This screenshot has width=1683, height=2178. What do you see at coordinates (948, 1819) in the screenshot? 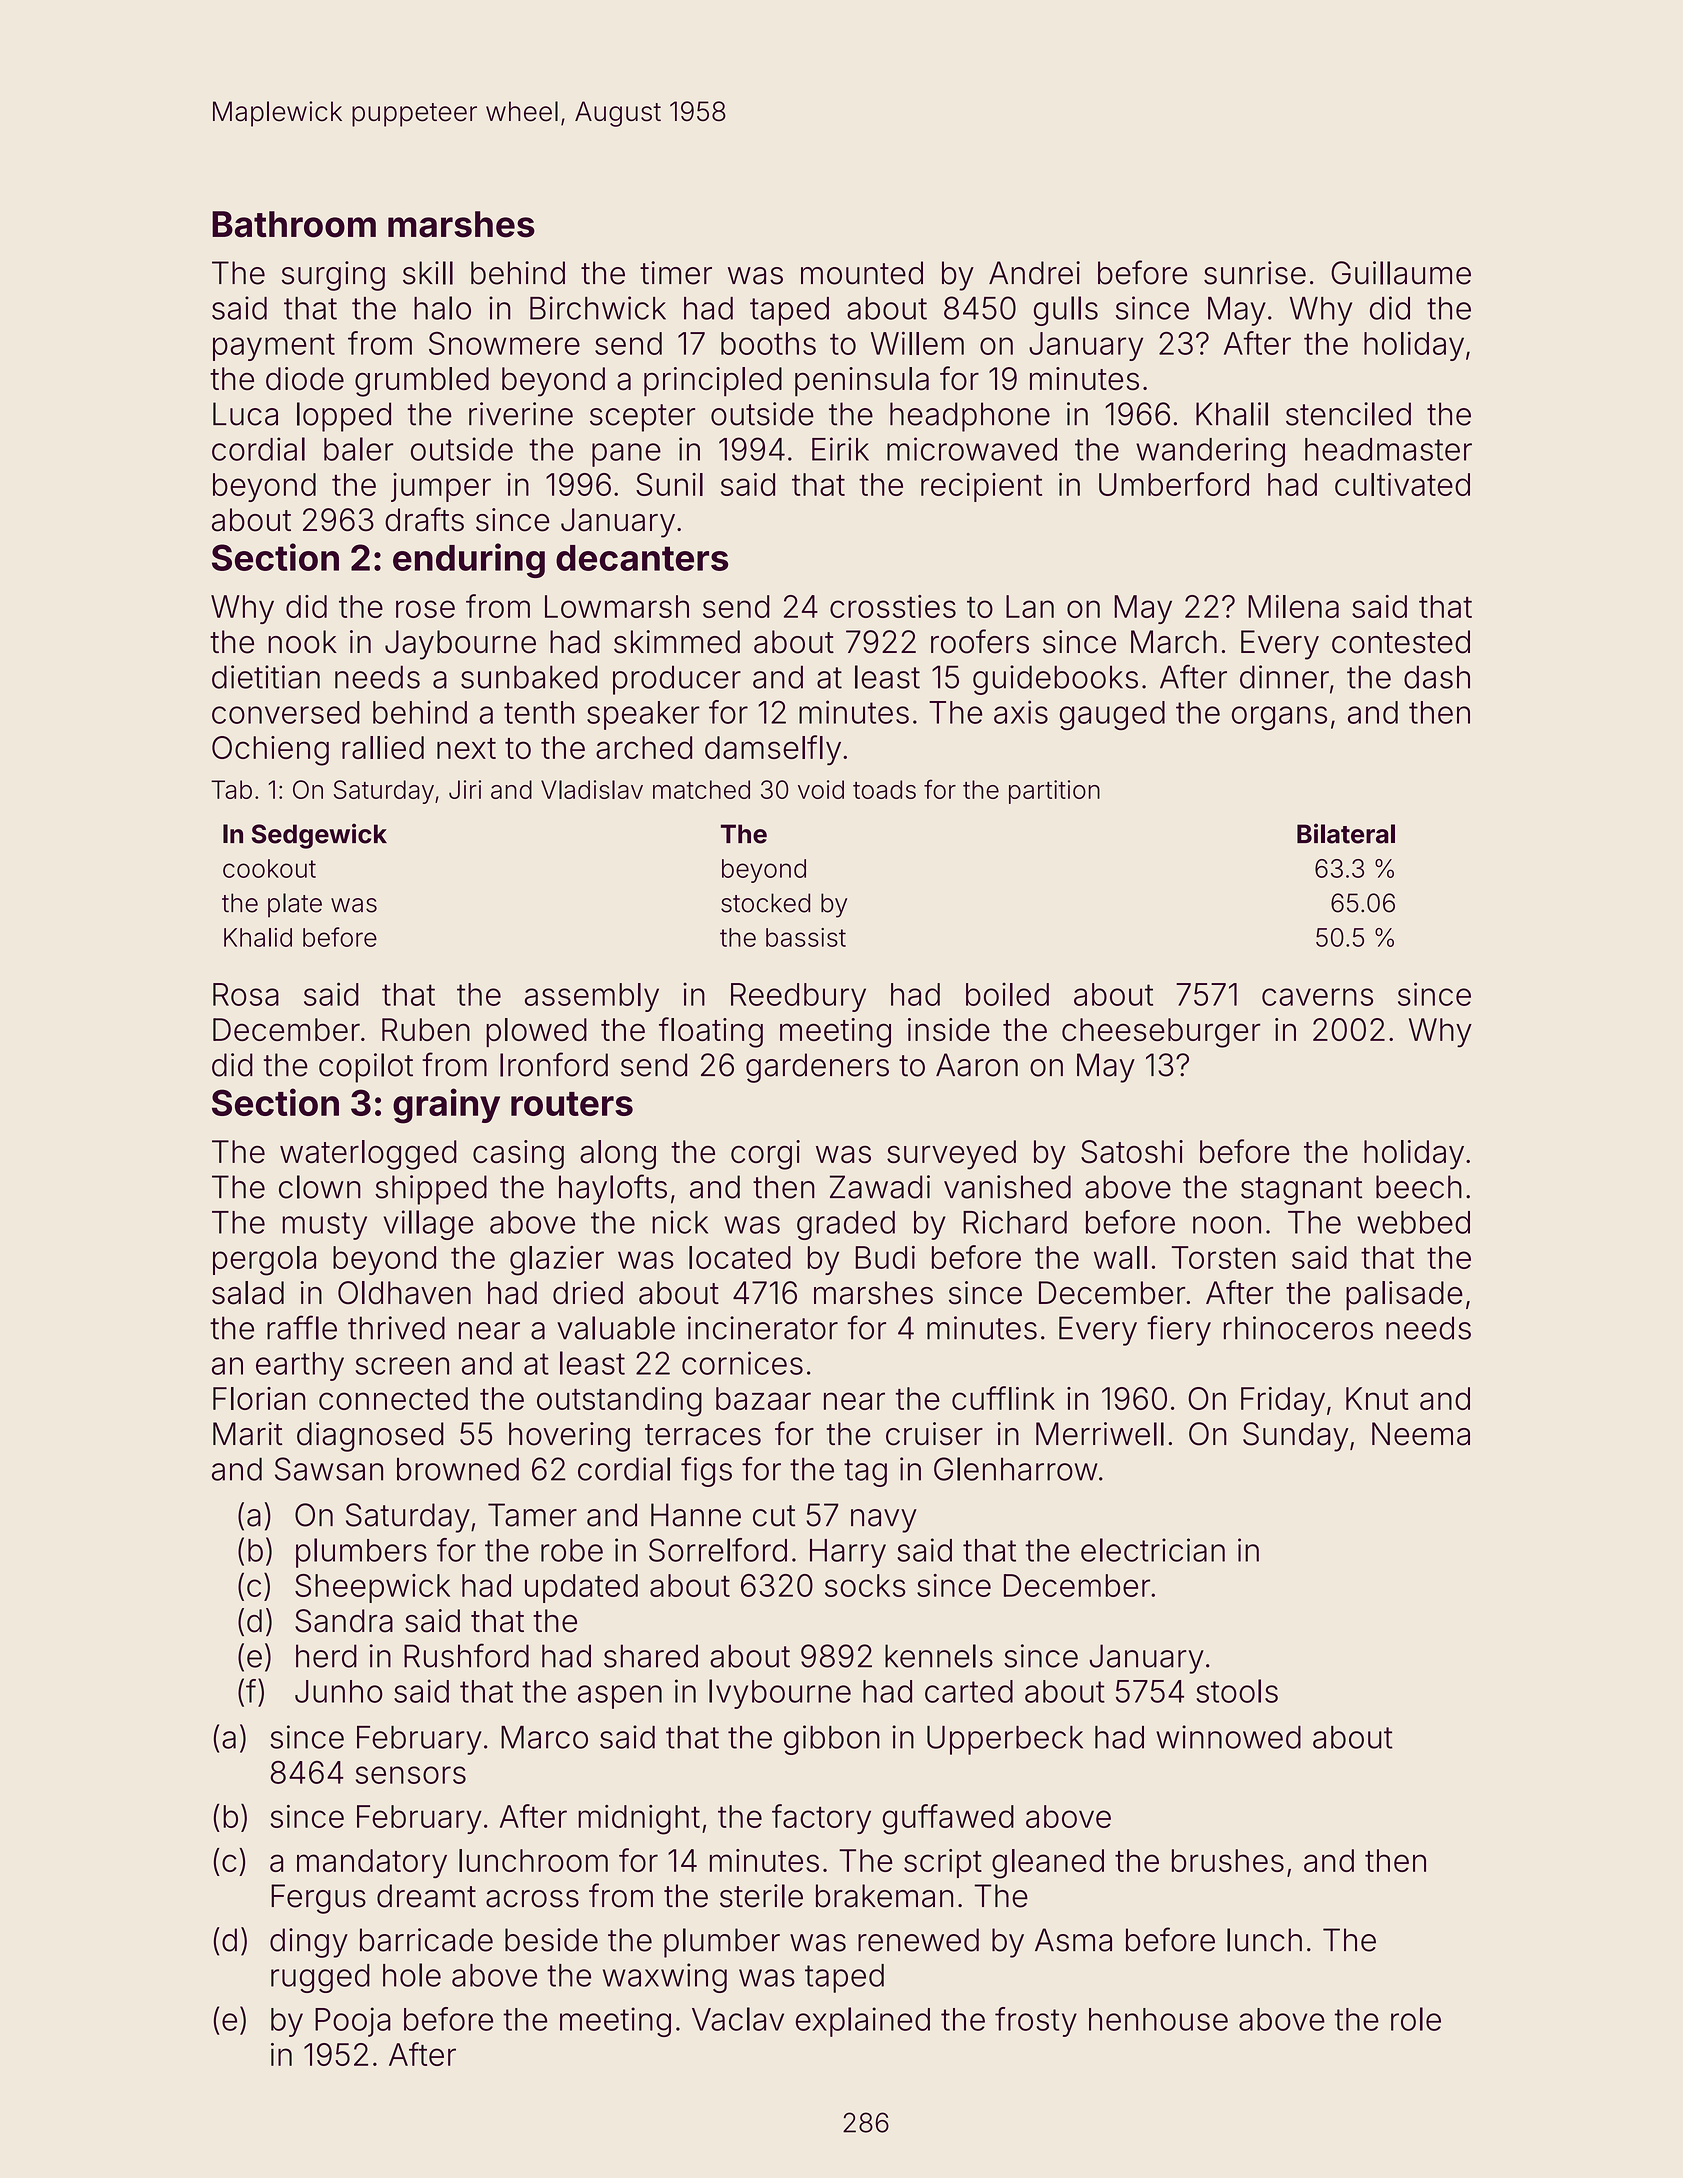
I see `guffawed` at bounding box center [948, 1819].
